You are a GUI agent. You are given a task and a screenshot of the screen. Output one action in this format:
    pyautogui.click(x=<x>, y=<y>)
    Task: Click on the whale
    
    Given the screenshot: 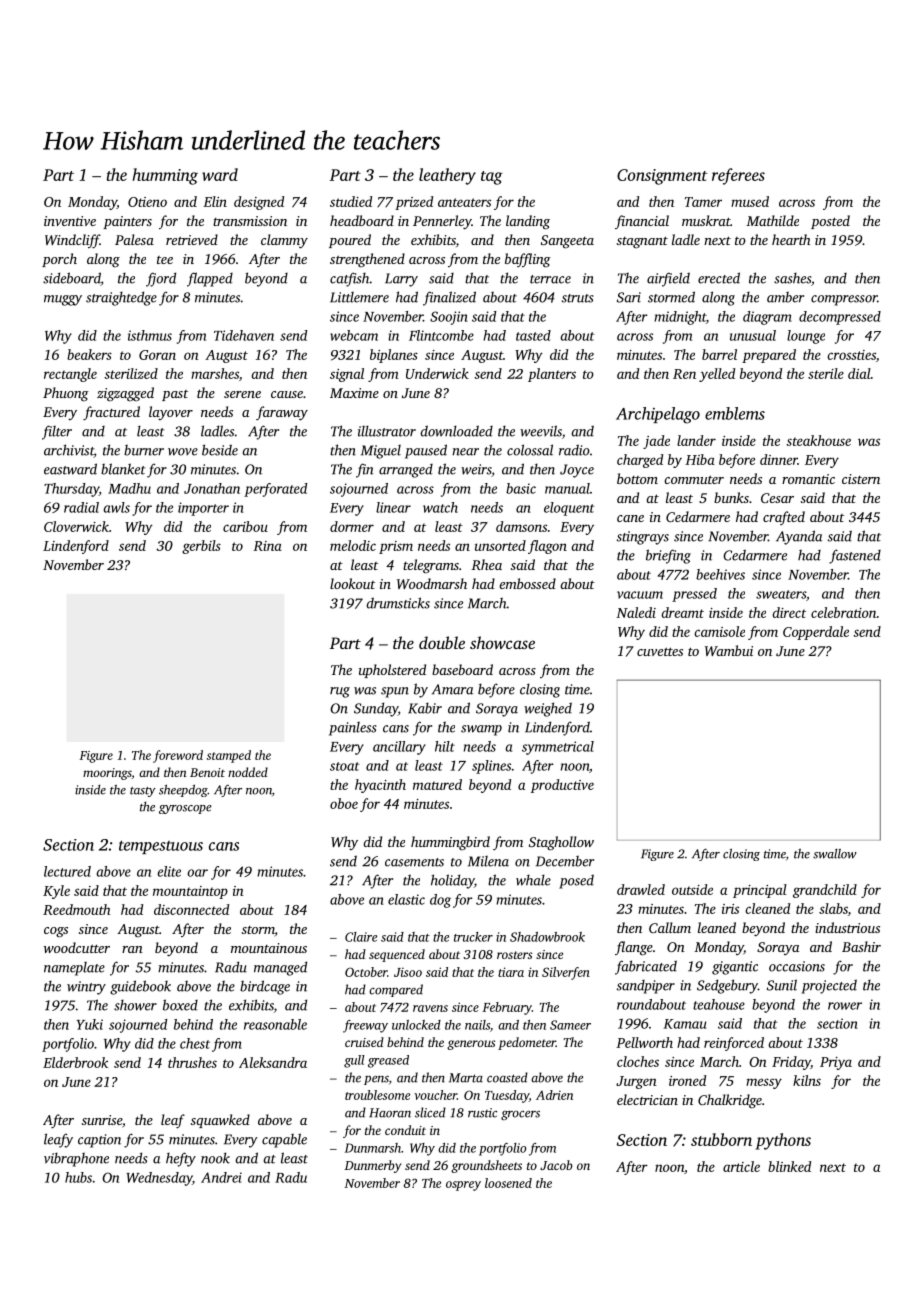 What is the action you would take?
    pyautogui.click(x=533, y=880)
